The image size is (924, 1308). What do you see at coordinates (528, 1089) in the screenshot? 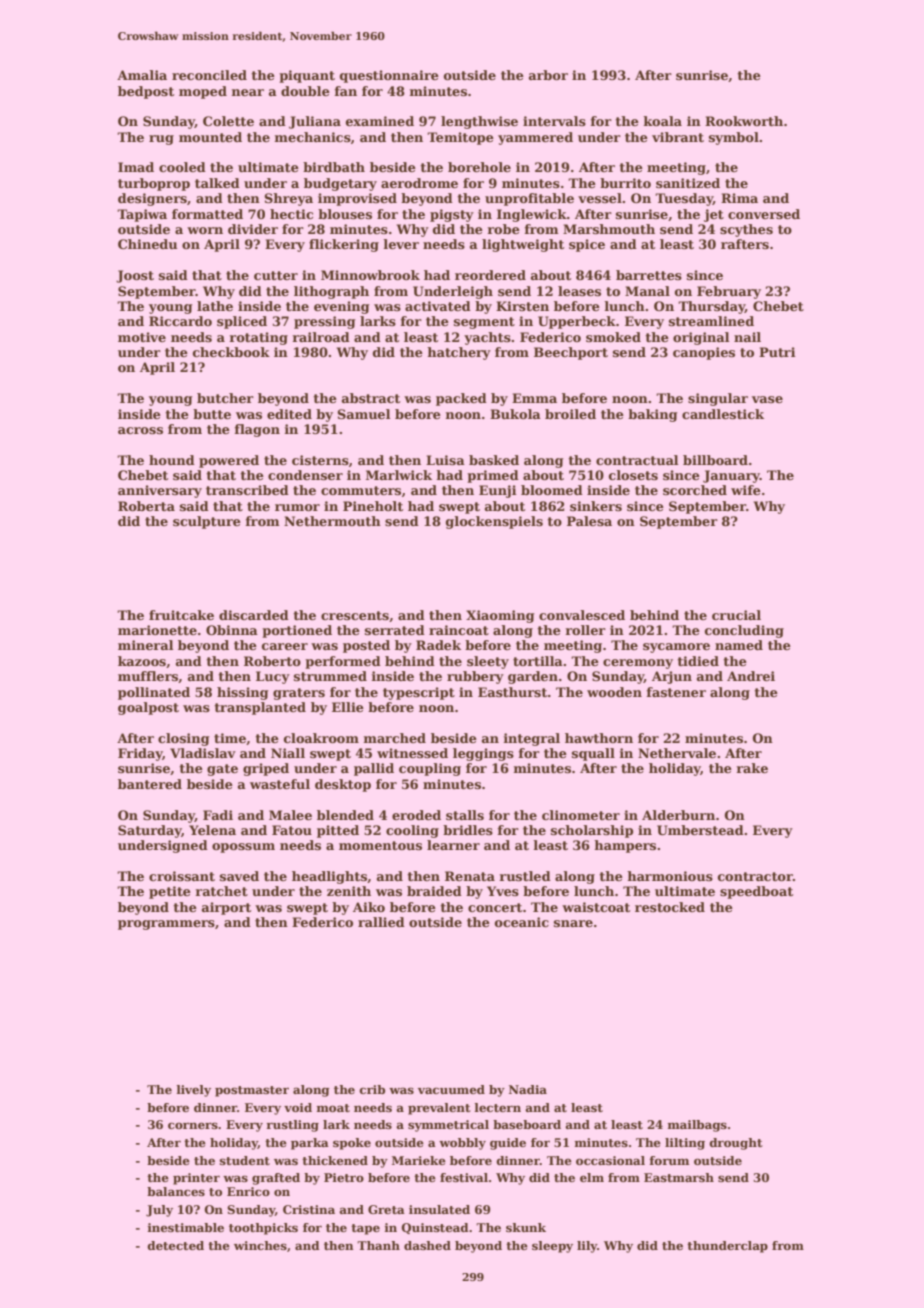
I see `Nadia` at bounding box center [528, 1089].
